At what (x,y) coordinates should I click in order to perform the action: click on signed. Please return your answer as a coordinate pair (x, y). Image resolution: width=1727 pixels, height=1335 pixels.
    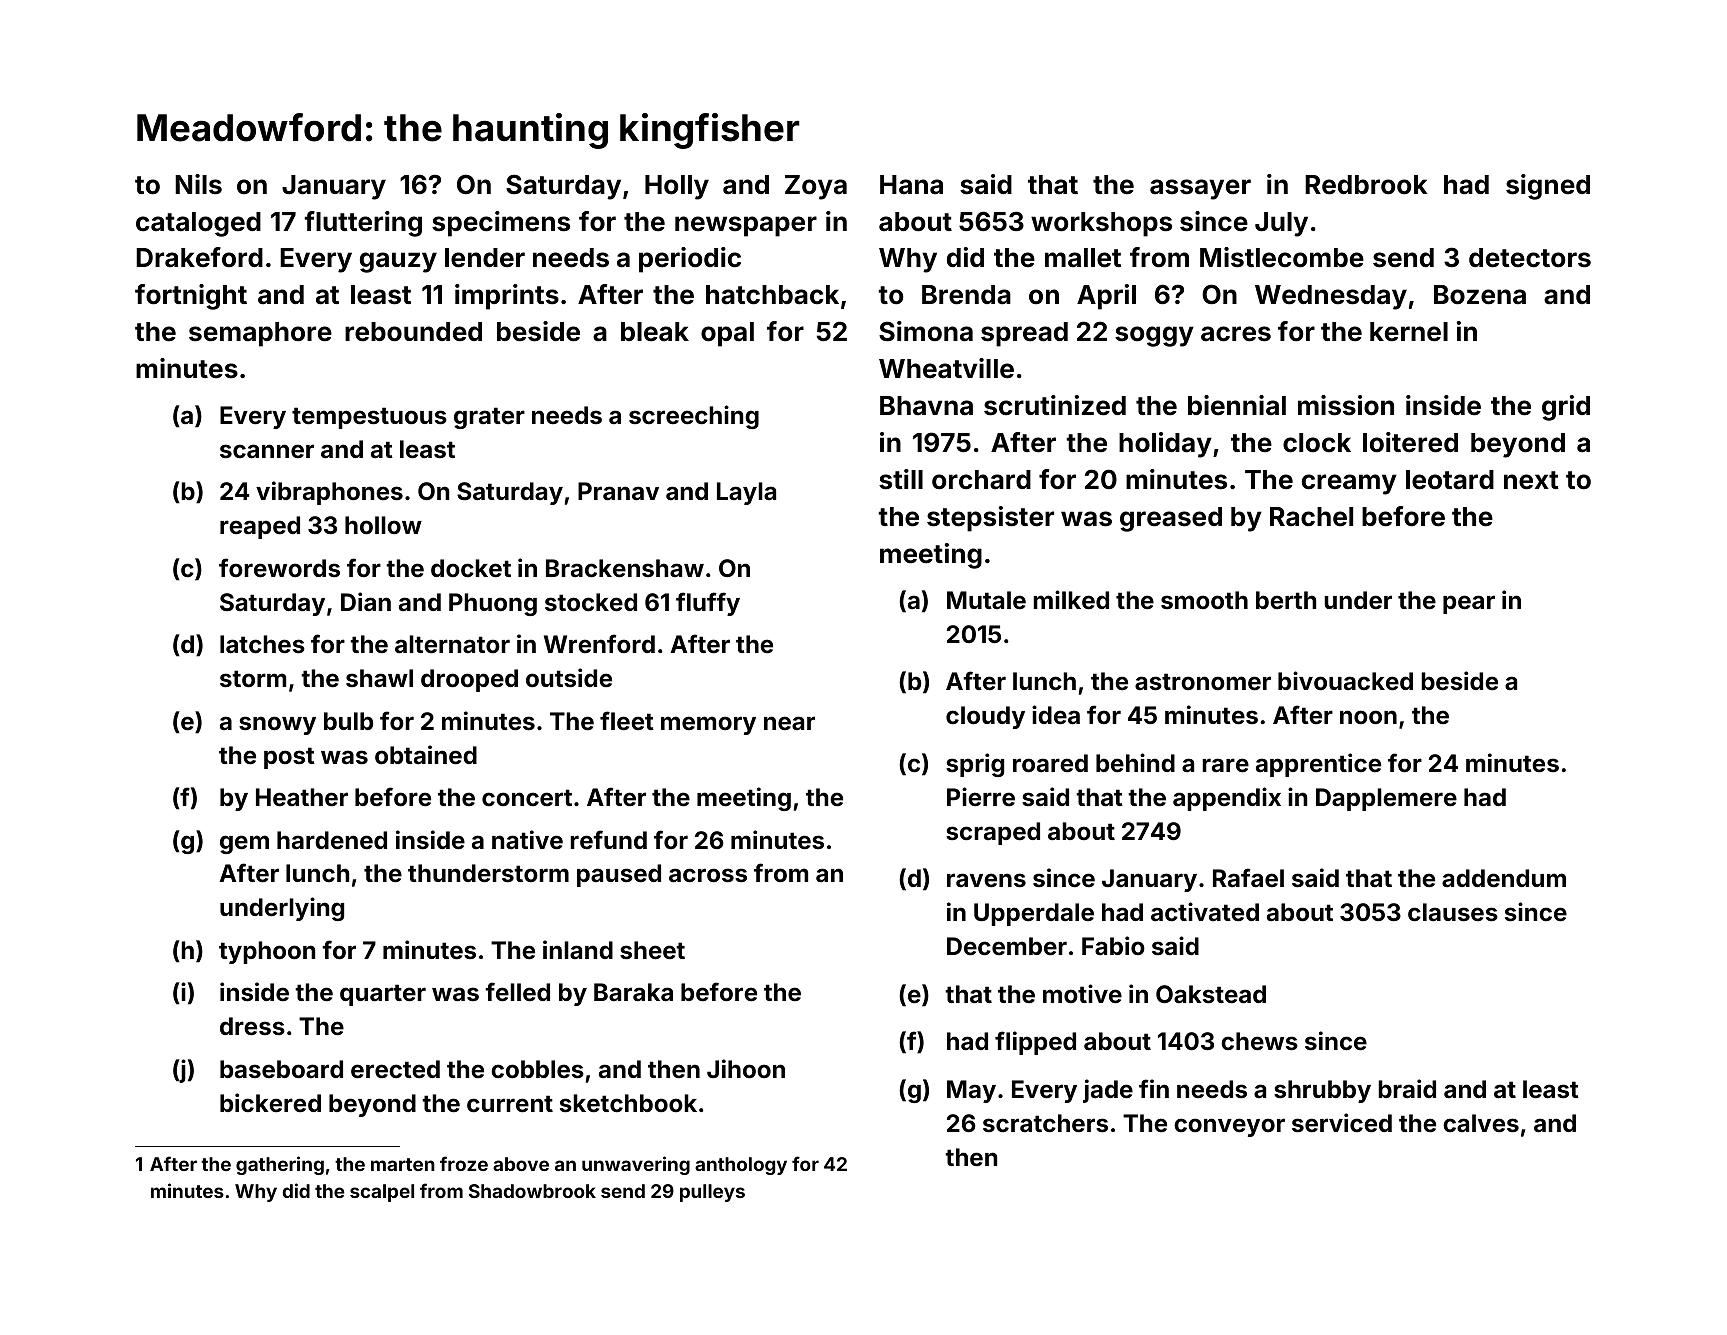
    Looking at the image, I should click on (1548, 187).
